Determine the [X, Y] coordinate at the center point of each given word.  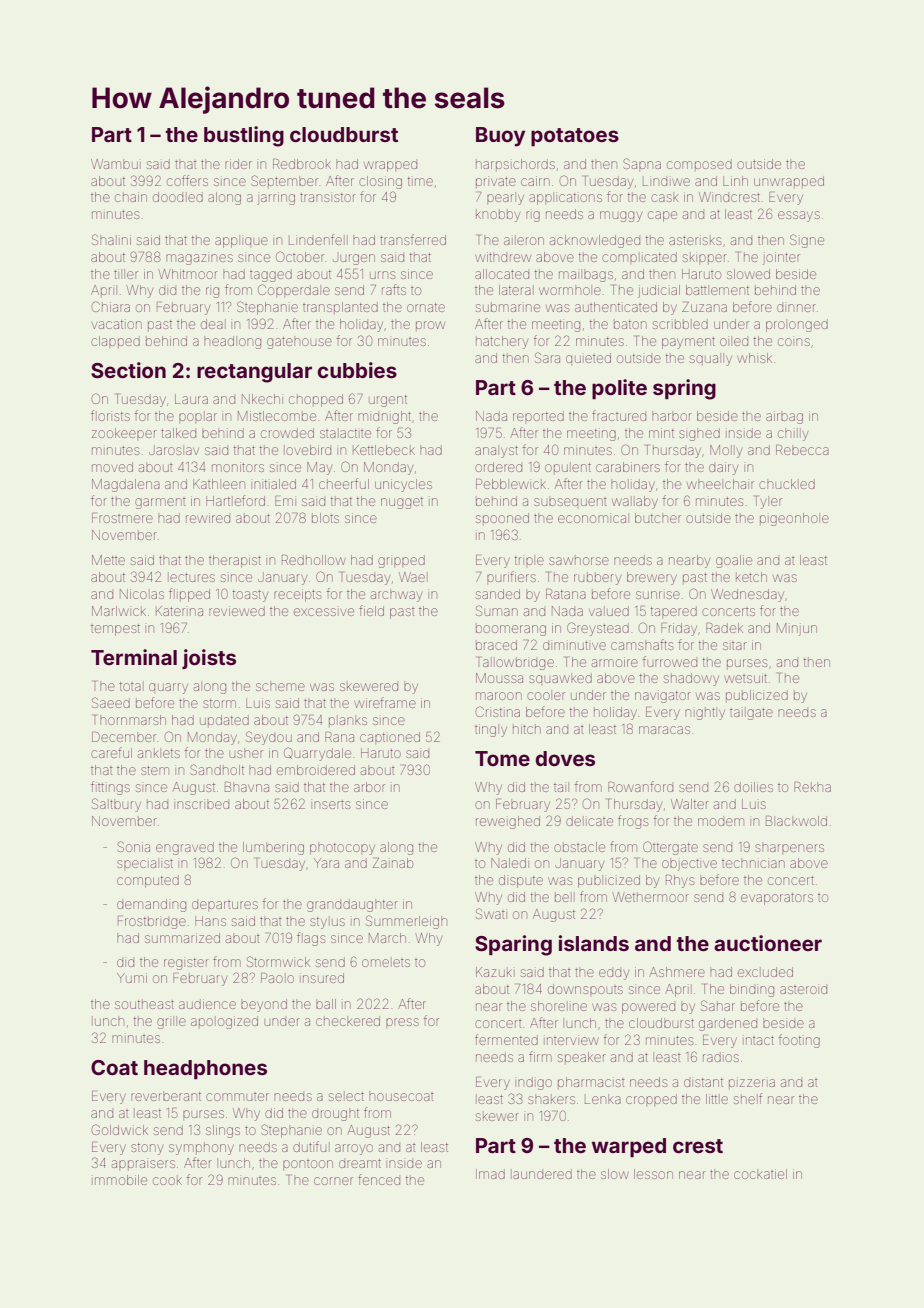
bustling [244, 136]
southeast [144, 1004]
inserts [332, 804]
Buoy [500, 137]
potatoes [575, 137]
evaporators [777, 899]
